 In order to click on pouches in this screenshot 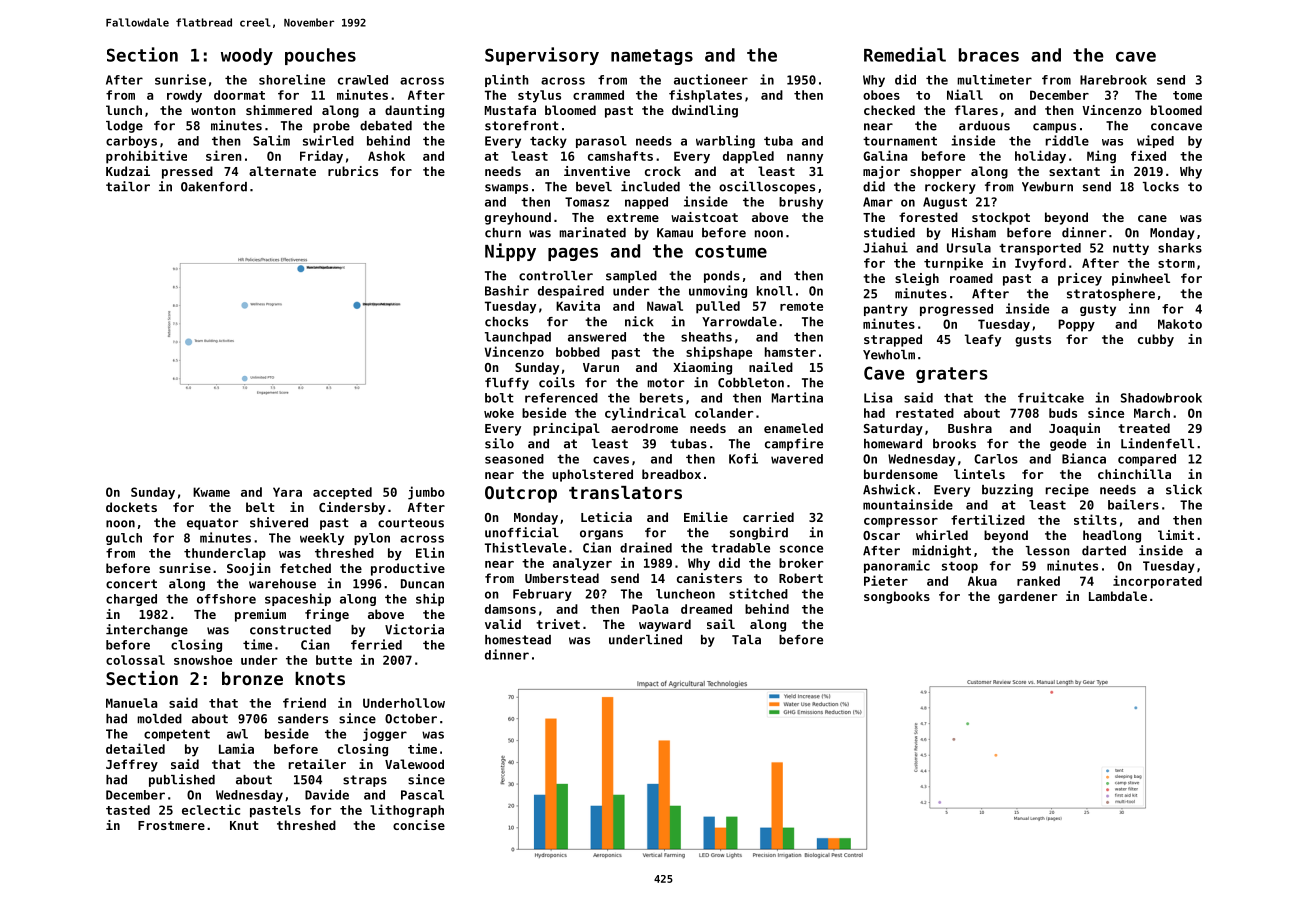, I will do `click(320, 56)`.
